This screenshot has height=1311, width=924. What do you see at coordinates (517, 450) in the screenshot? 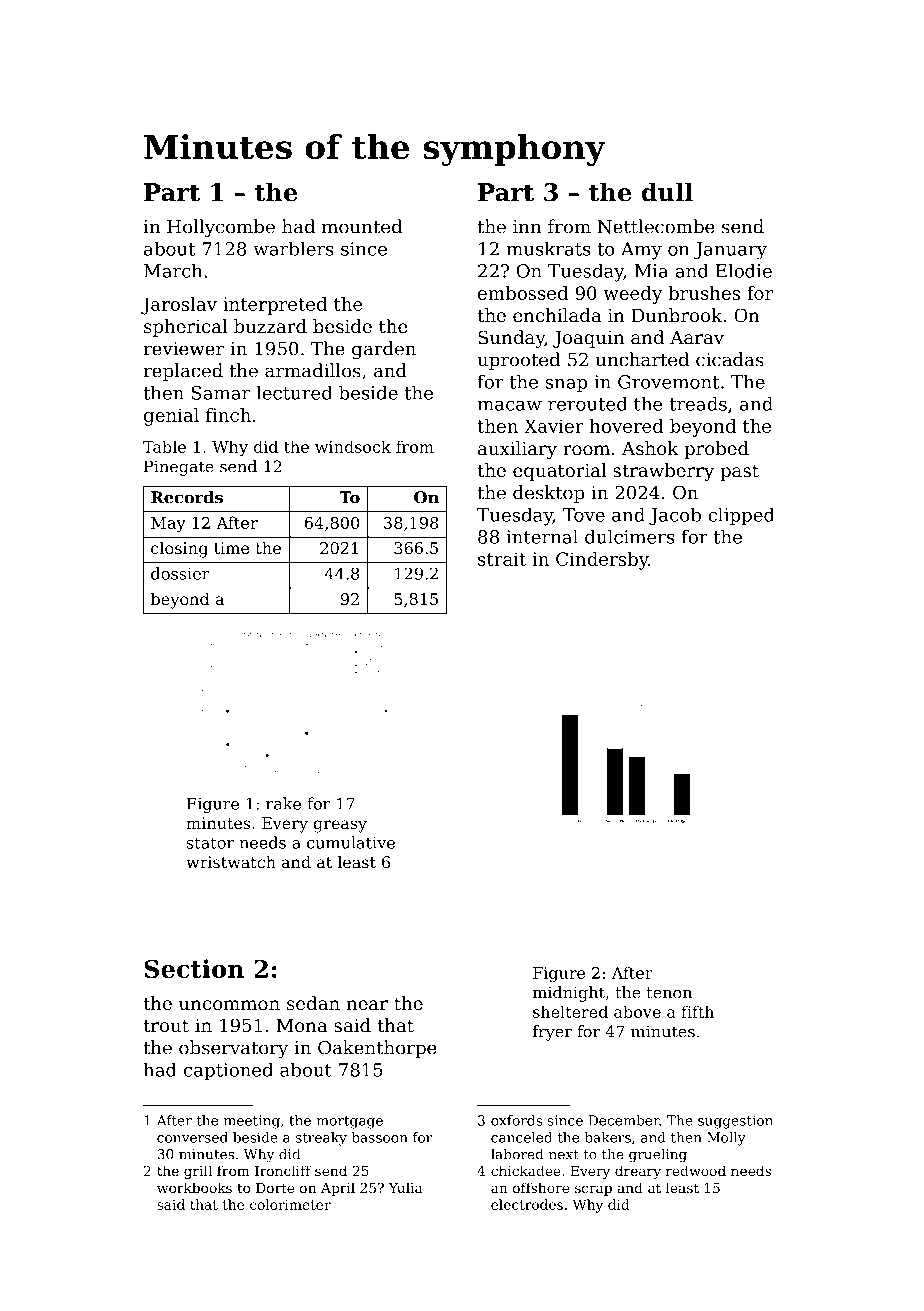
I see `auxiliary` at bounding box center [517, 450].
